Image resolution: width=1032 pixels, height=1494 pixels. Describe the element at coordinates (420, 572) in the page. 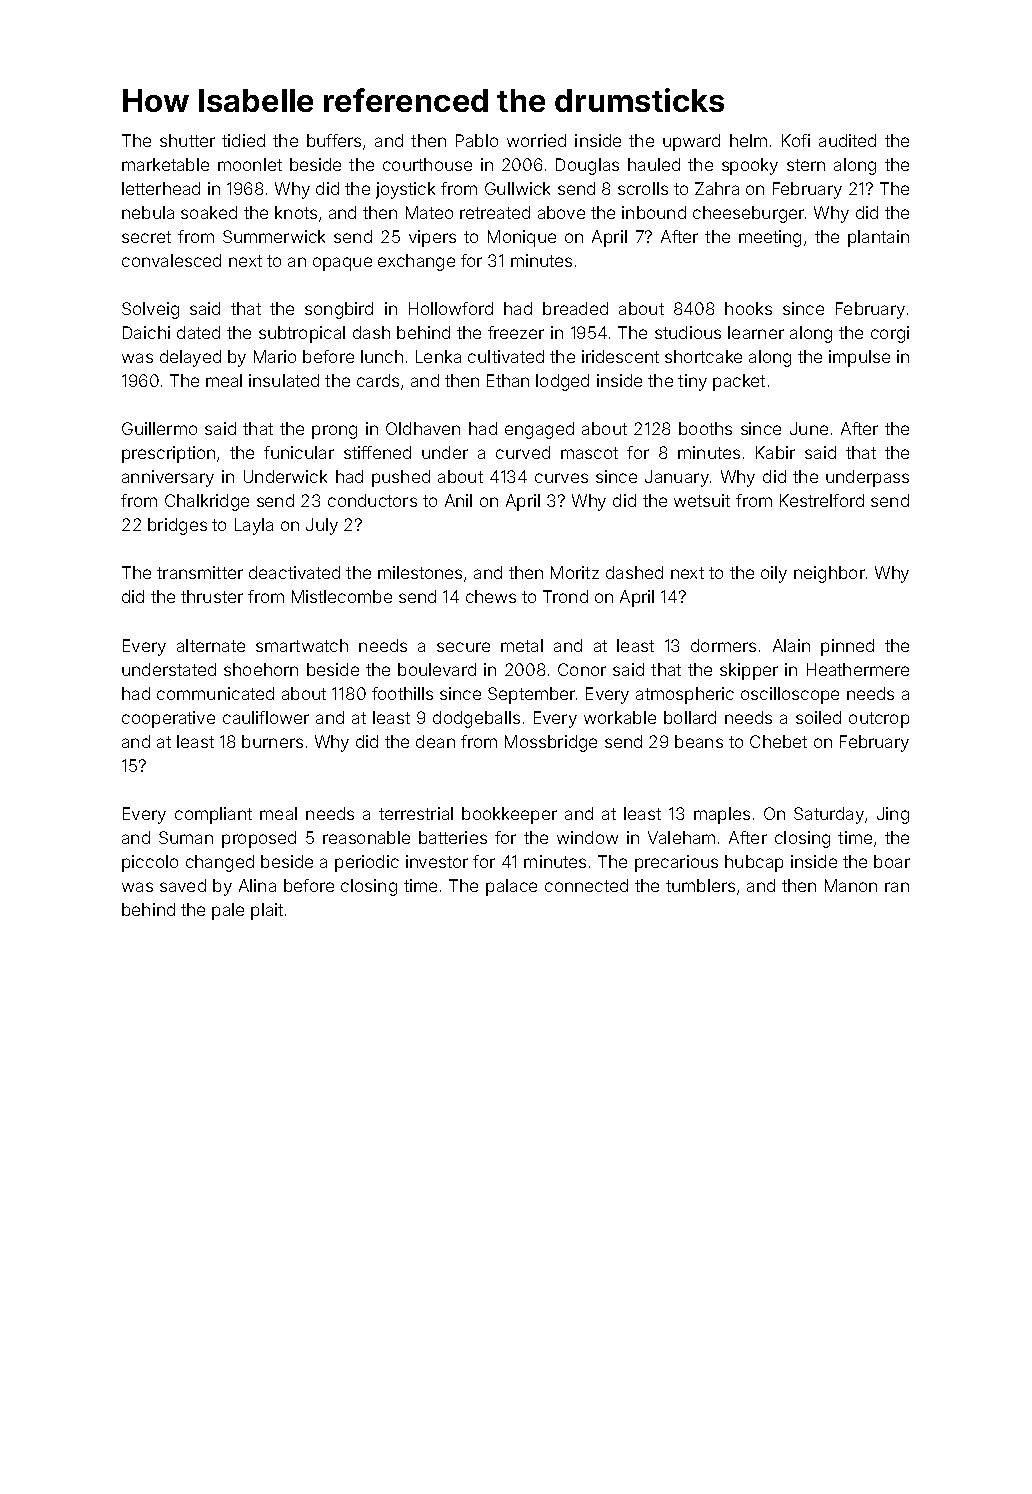

I see `milestones` at that location.
